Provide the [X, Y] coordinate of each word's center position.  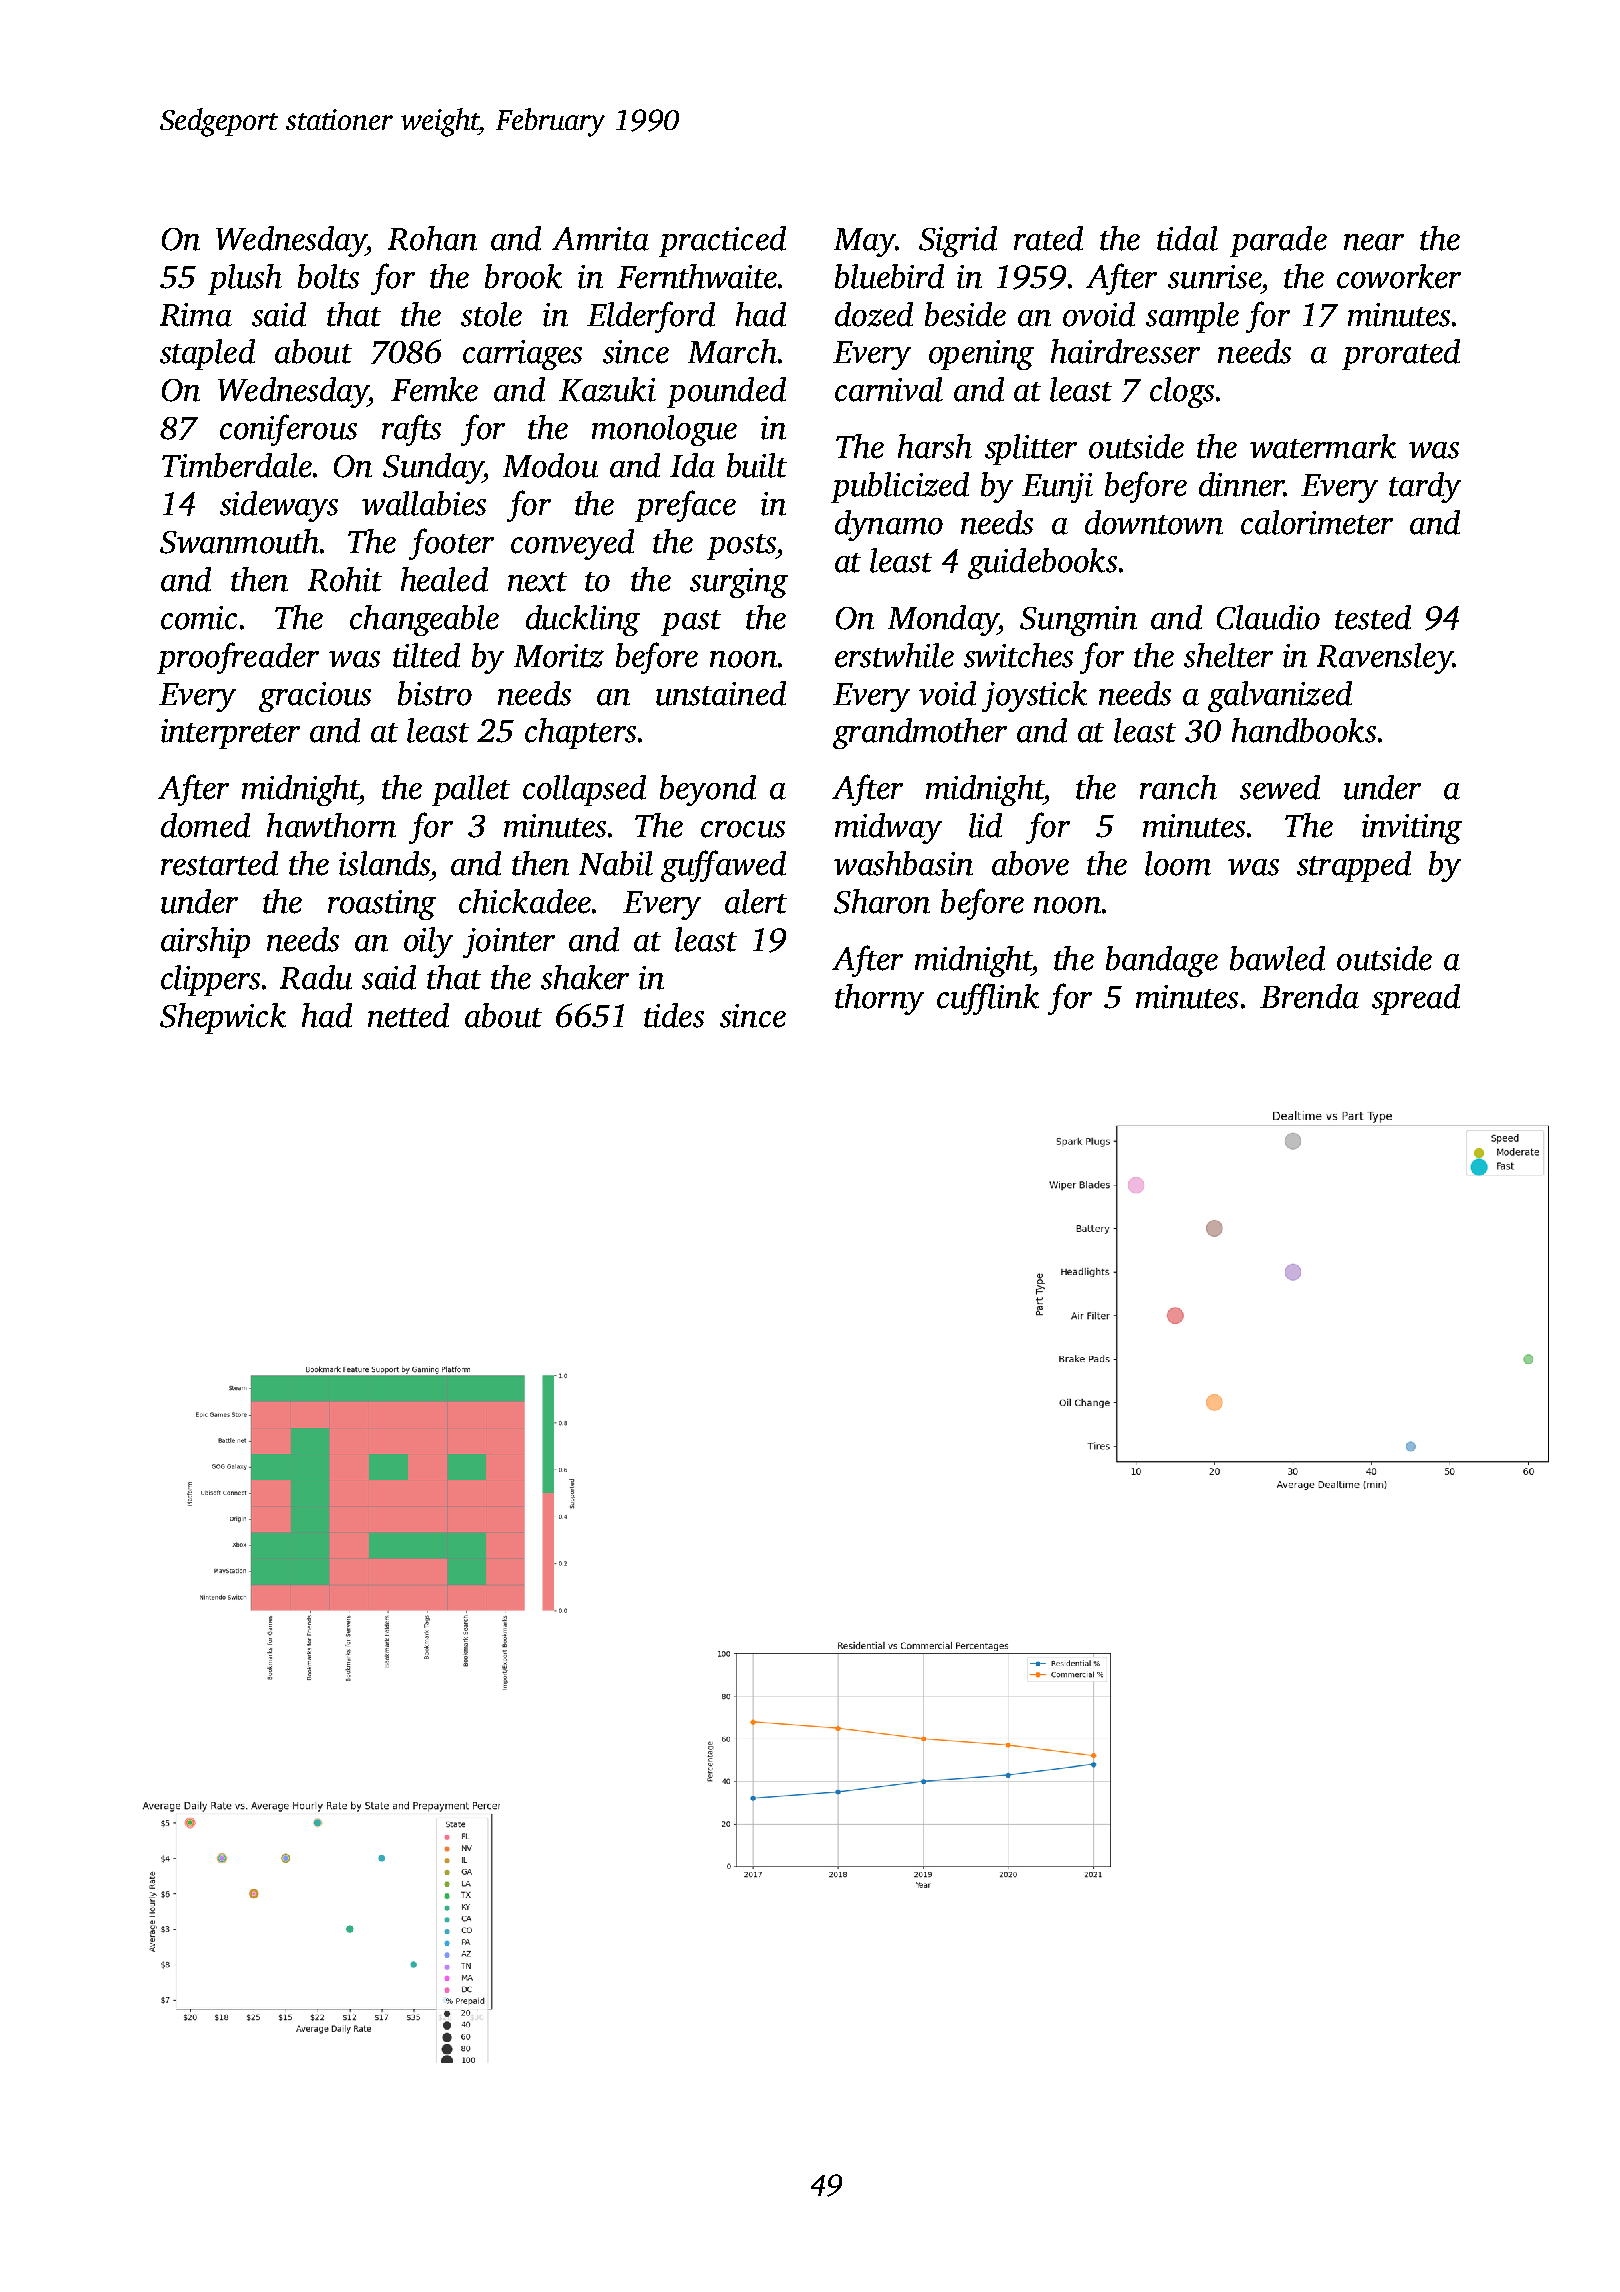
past [691, 623]
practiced [722, 241]
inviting [1412, 829]
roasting [382, 905]
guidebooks [1042, 563]
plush [245, 279]
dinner [1241, 484]
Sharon [882, 901]
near [1374, 242]
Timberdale [237, 465]
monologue [664, 430]
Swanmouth [239, 541]
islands [384, 863]
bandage [1162, 961]
